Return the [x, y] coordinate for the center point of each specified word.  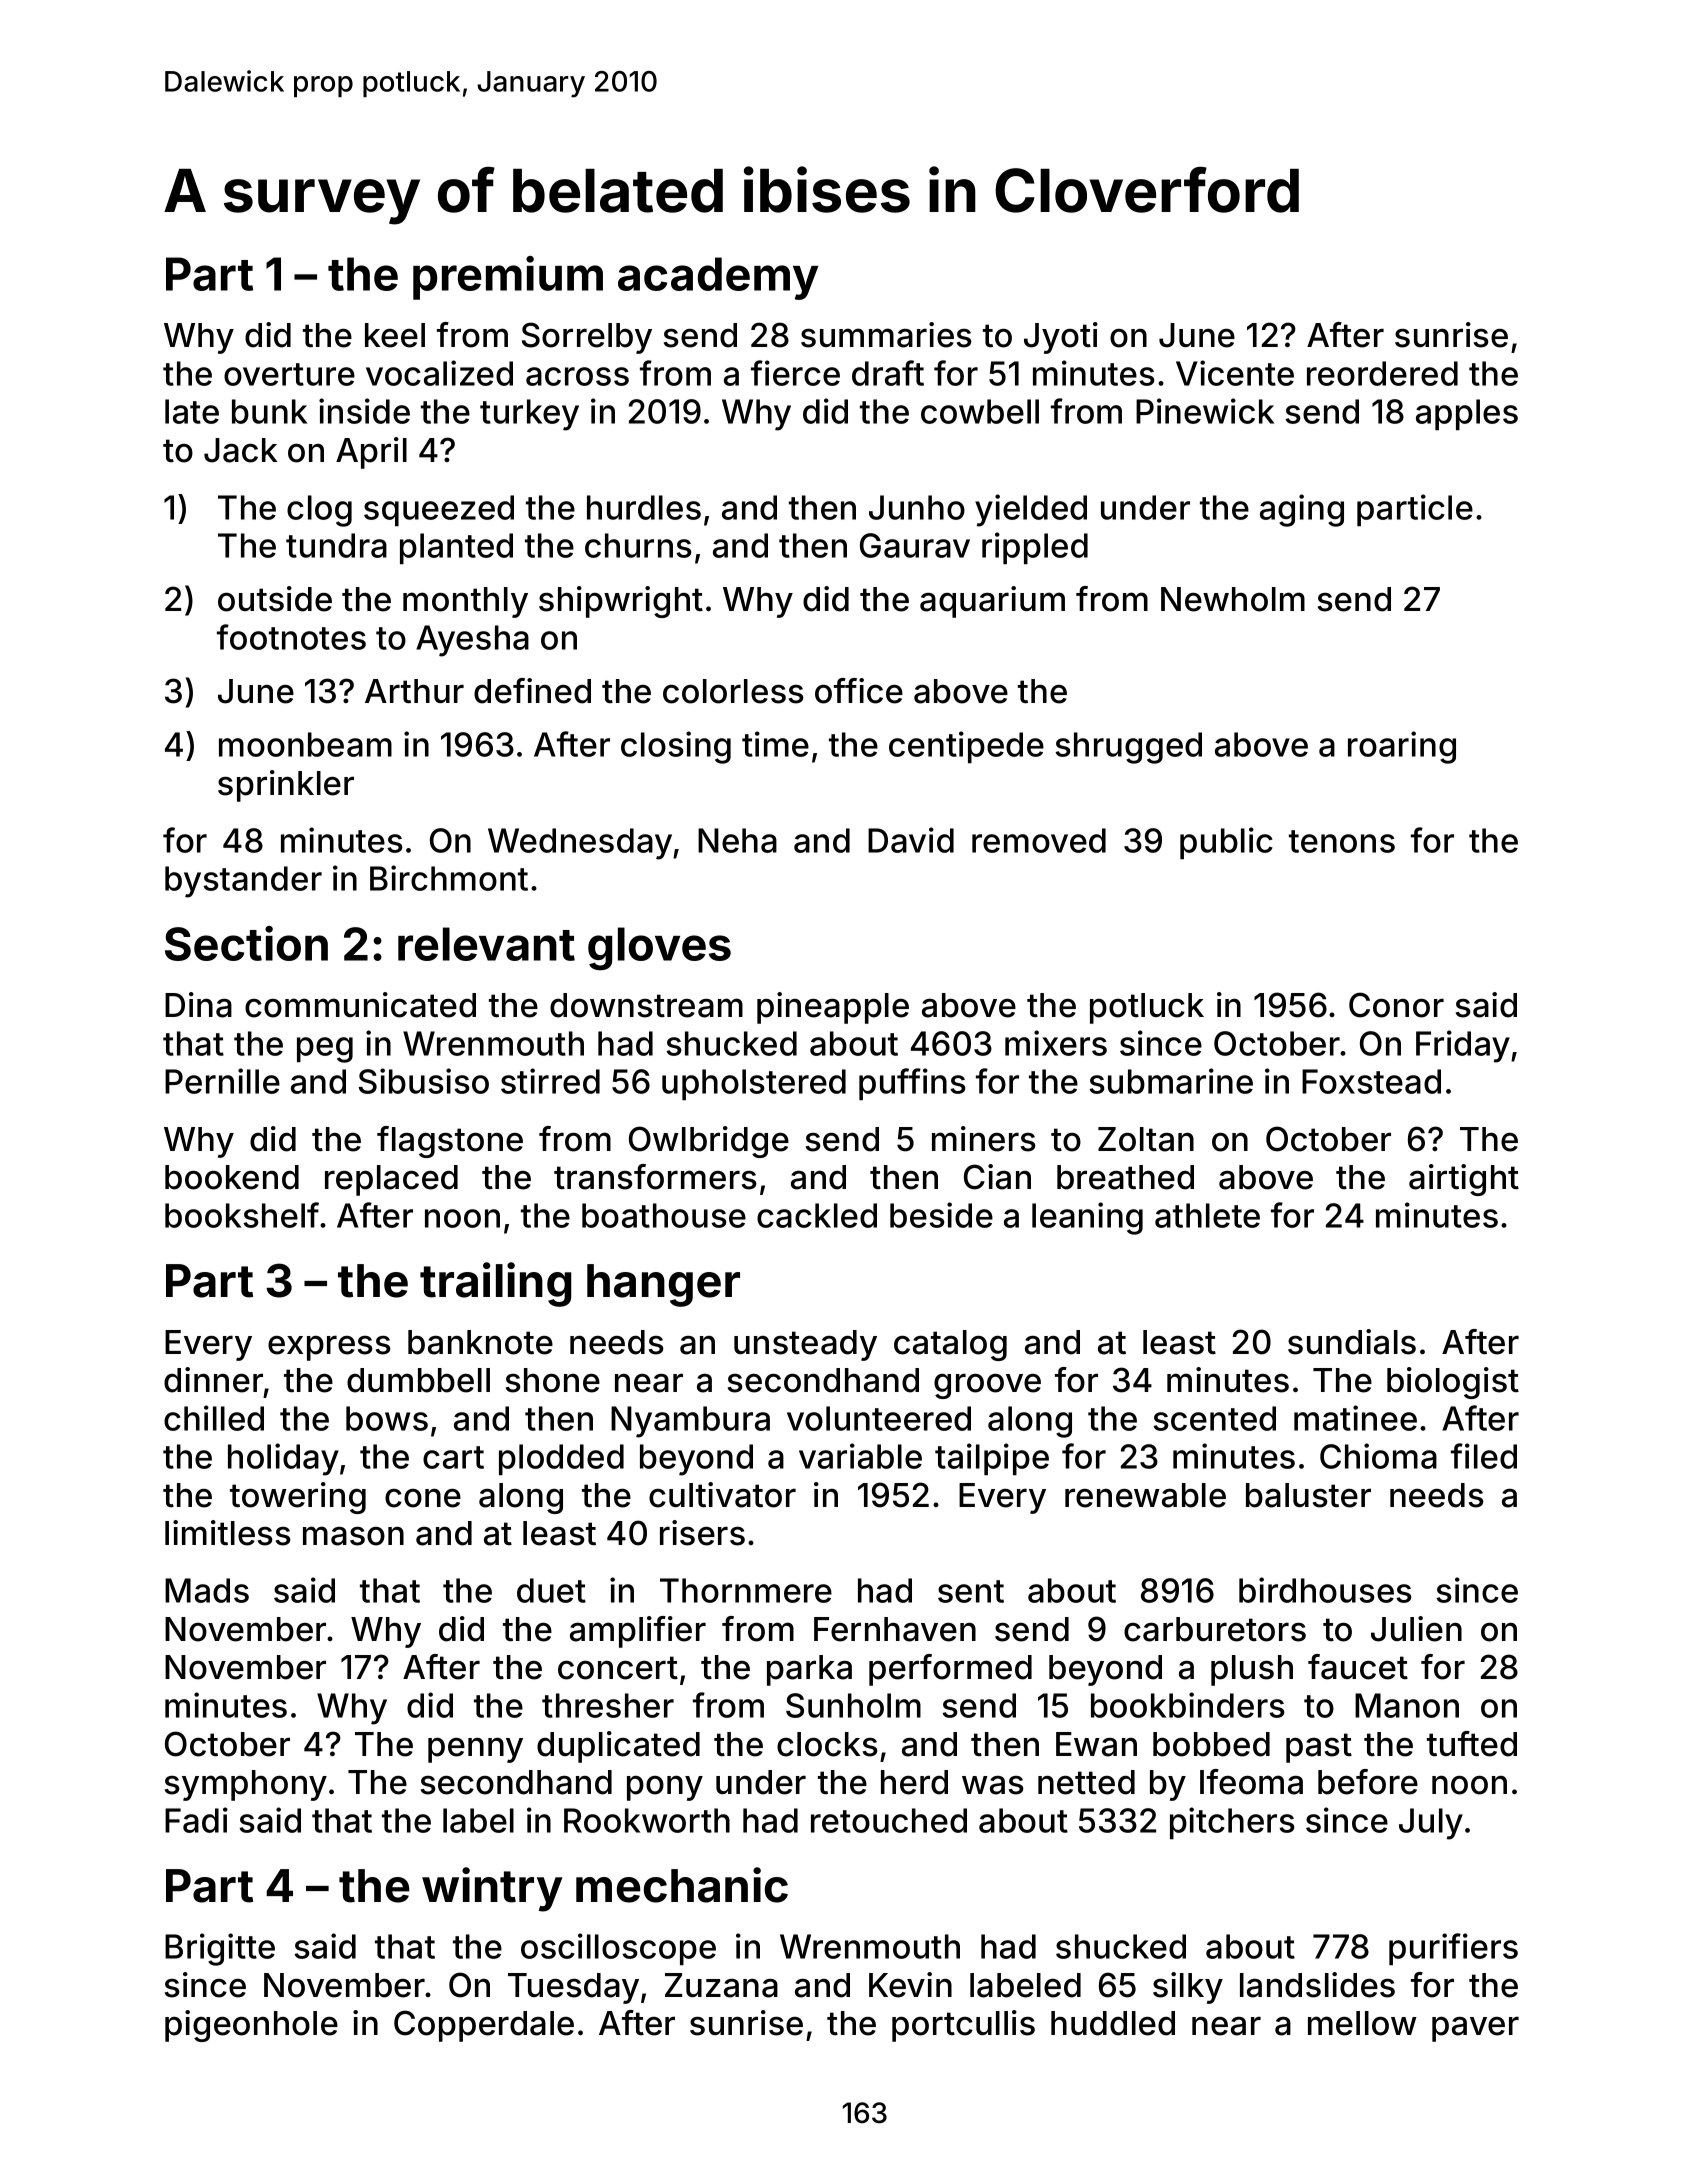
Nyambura [690, 1422]
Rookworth [647, 1820]
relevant [486, 944]
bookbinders [1188, 1705]
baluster [1308, 1495]
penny [475, 1750]
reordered [1382, 373]
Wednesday [580, 844]
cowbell [980, 411]
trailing [495, 1284]
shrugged [1128, 748]
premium [508, 278]
